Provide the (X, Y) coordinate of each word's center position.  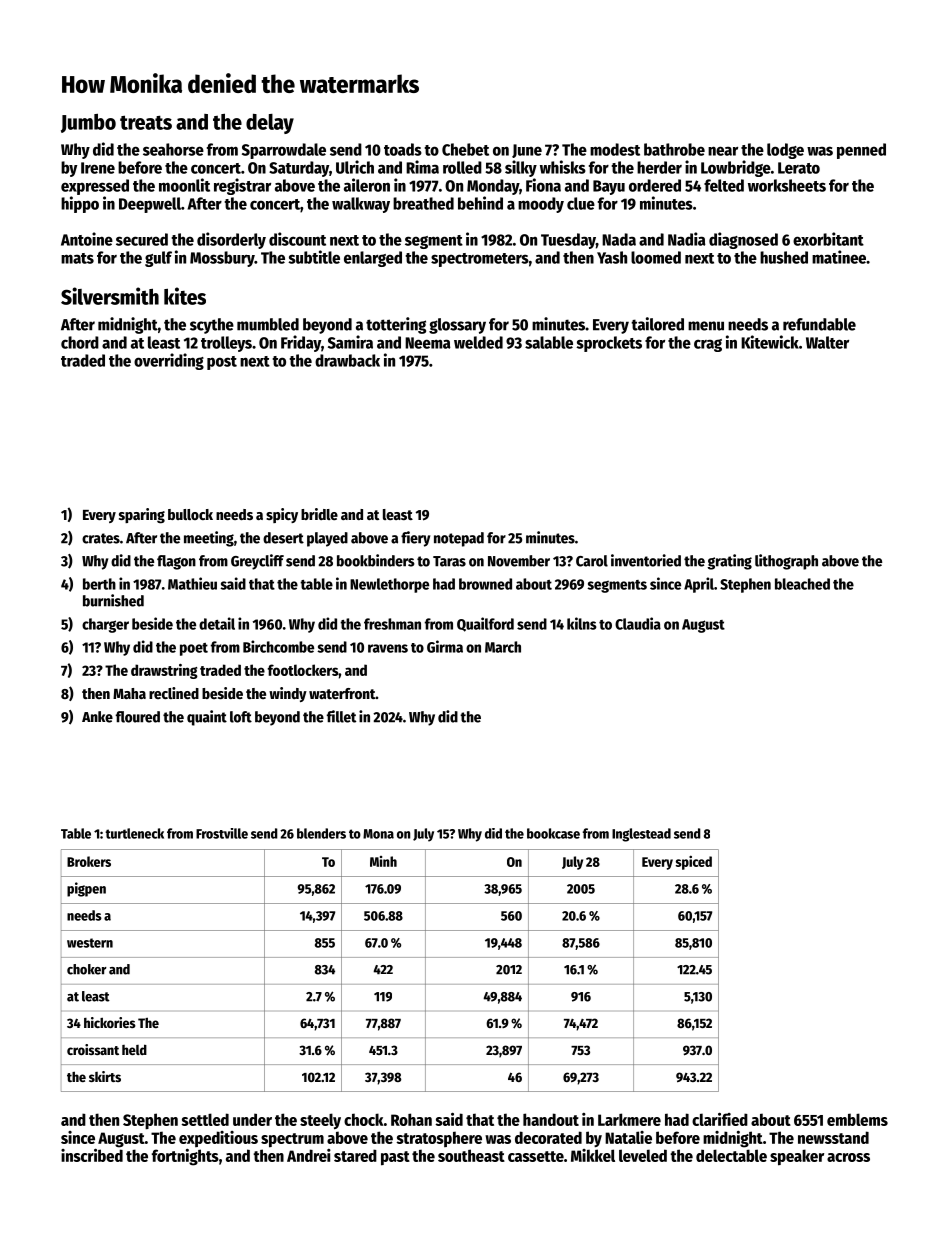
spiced (694, 862)
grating (729, 562)
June (527, 151)
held (134, 1049)
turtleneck (134, 833)
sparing (142, 516)
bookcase (553, 833)
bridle (319, 514)
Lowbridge (736, 168)
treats (146, 122)
